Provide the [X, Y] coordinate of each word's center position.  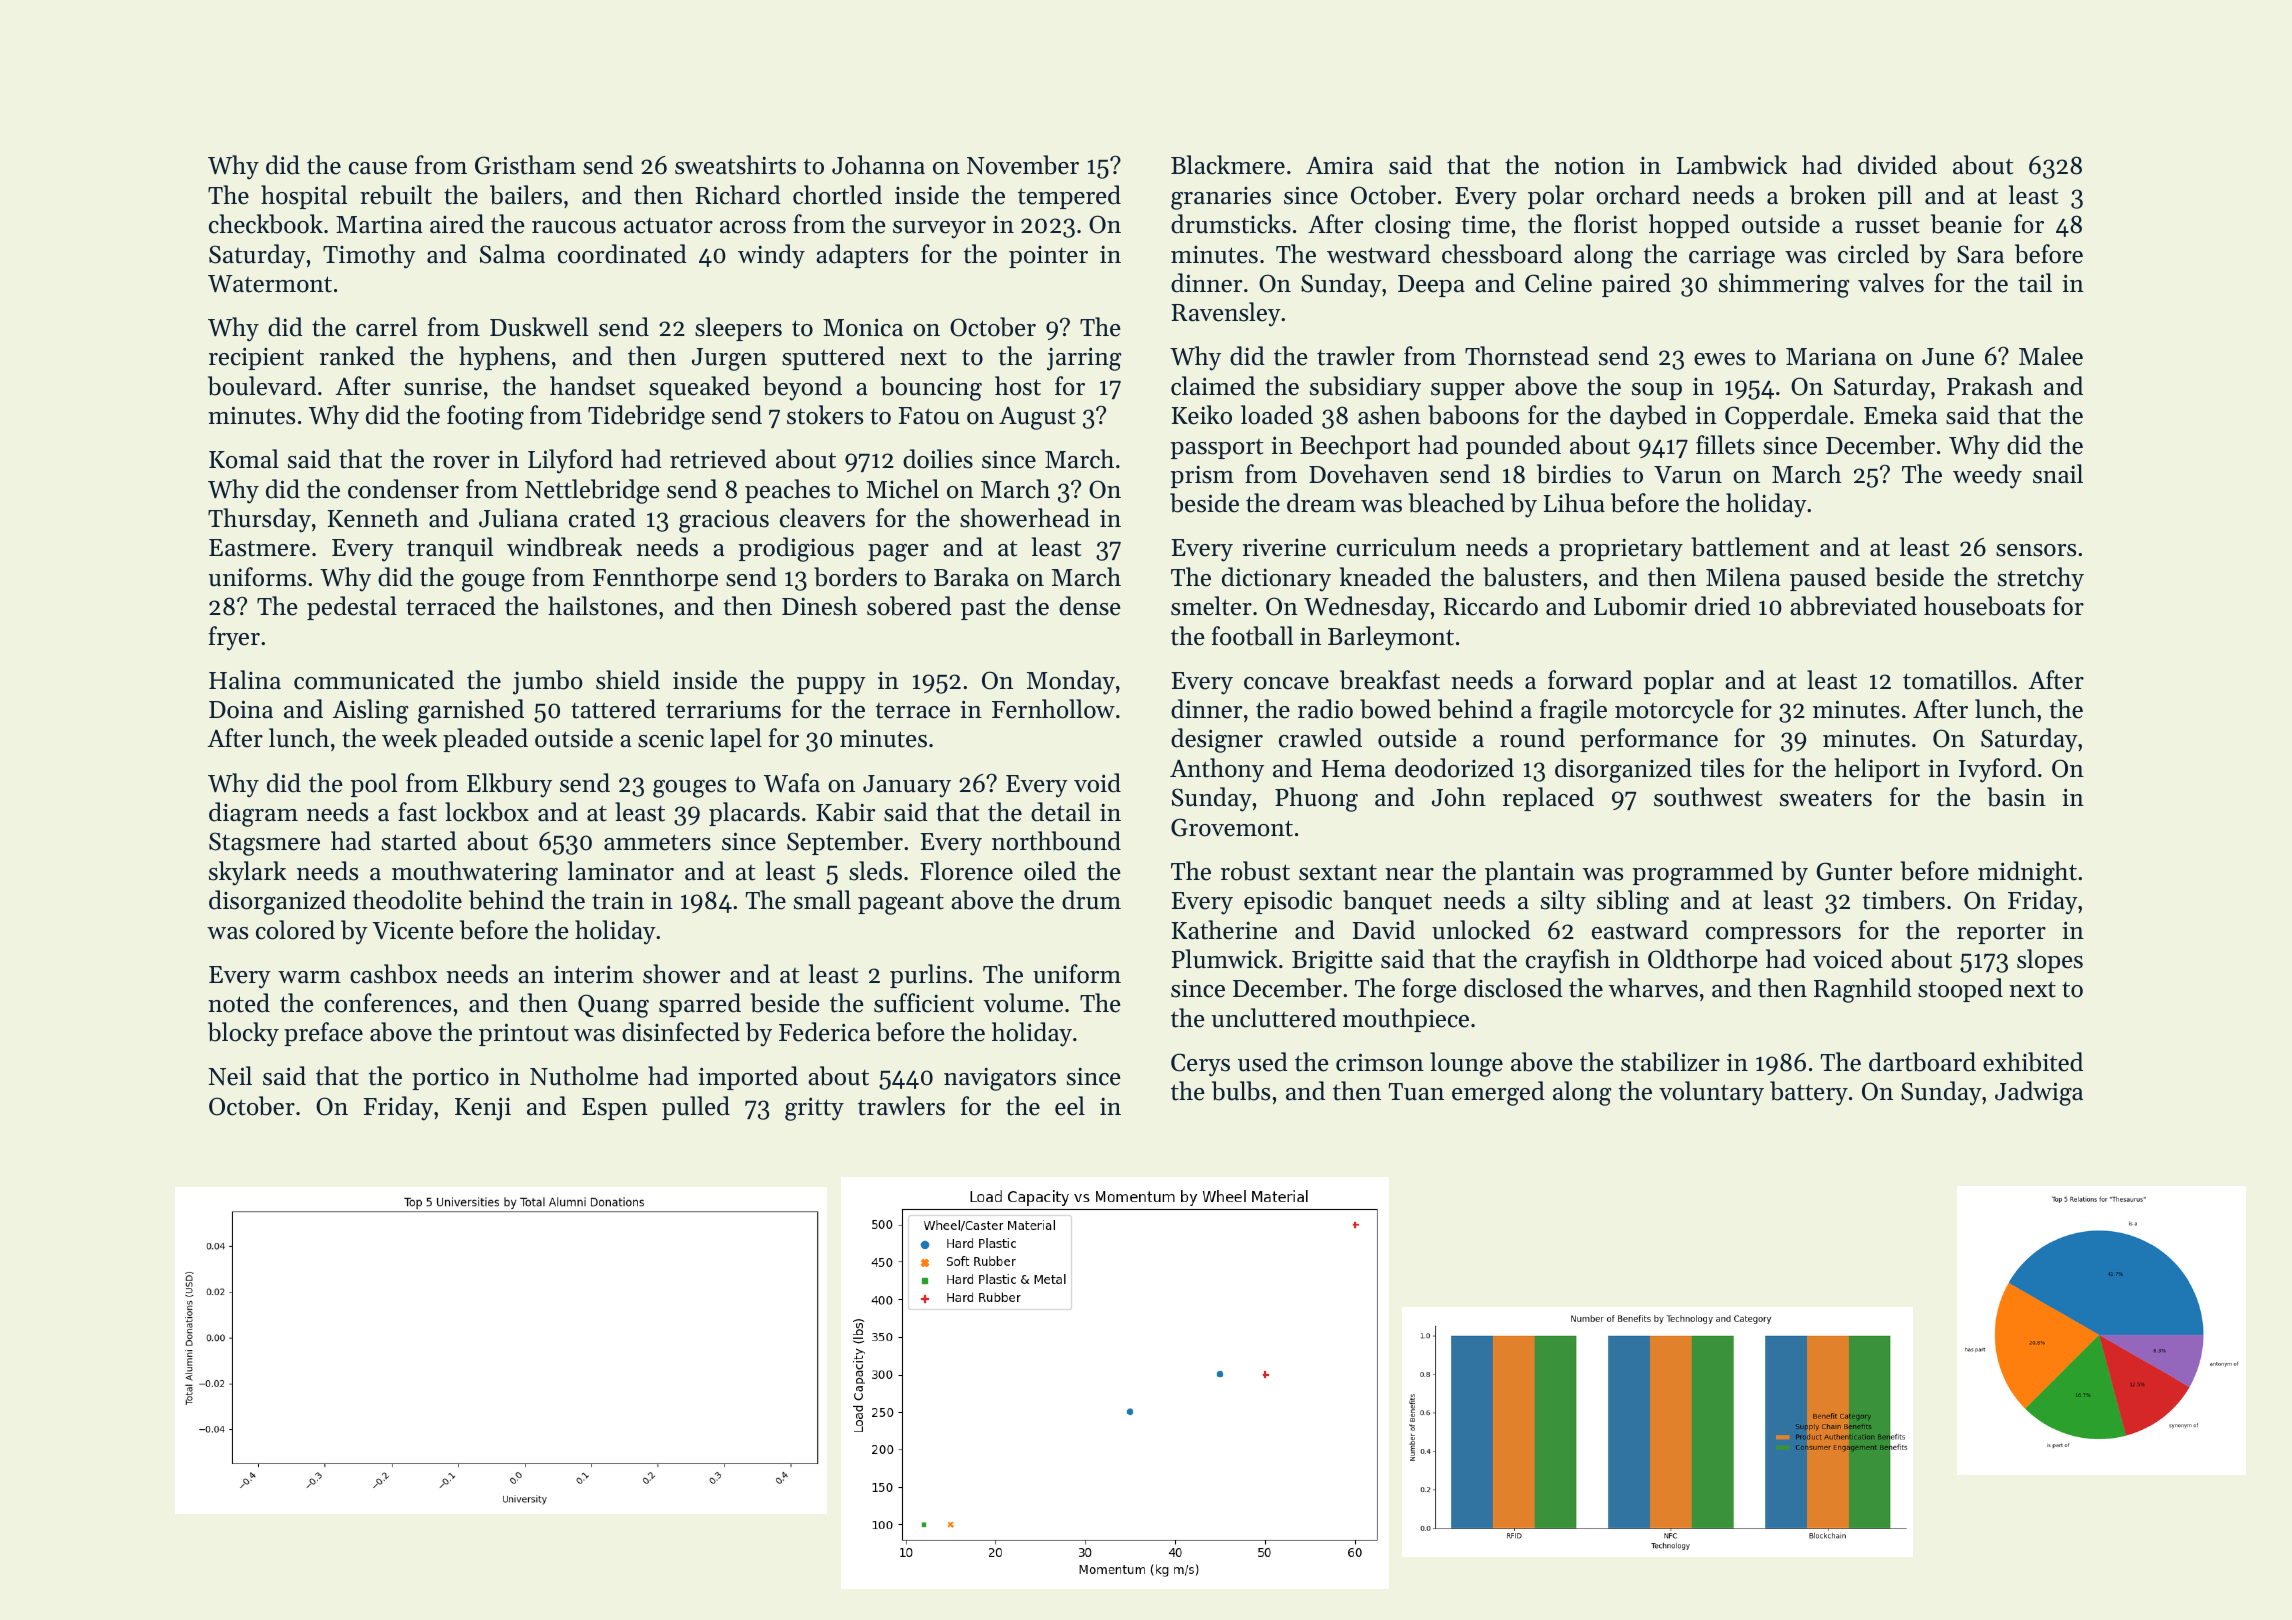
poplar [1679, 682]
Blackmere [1228, 165]
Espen [615, 1109]
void [1097, 783]
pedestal [352, 608]
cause [378, 168]
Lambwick [1732, 165]
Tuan [1416, 1092]
